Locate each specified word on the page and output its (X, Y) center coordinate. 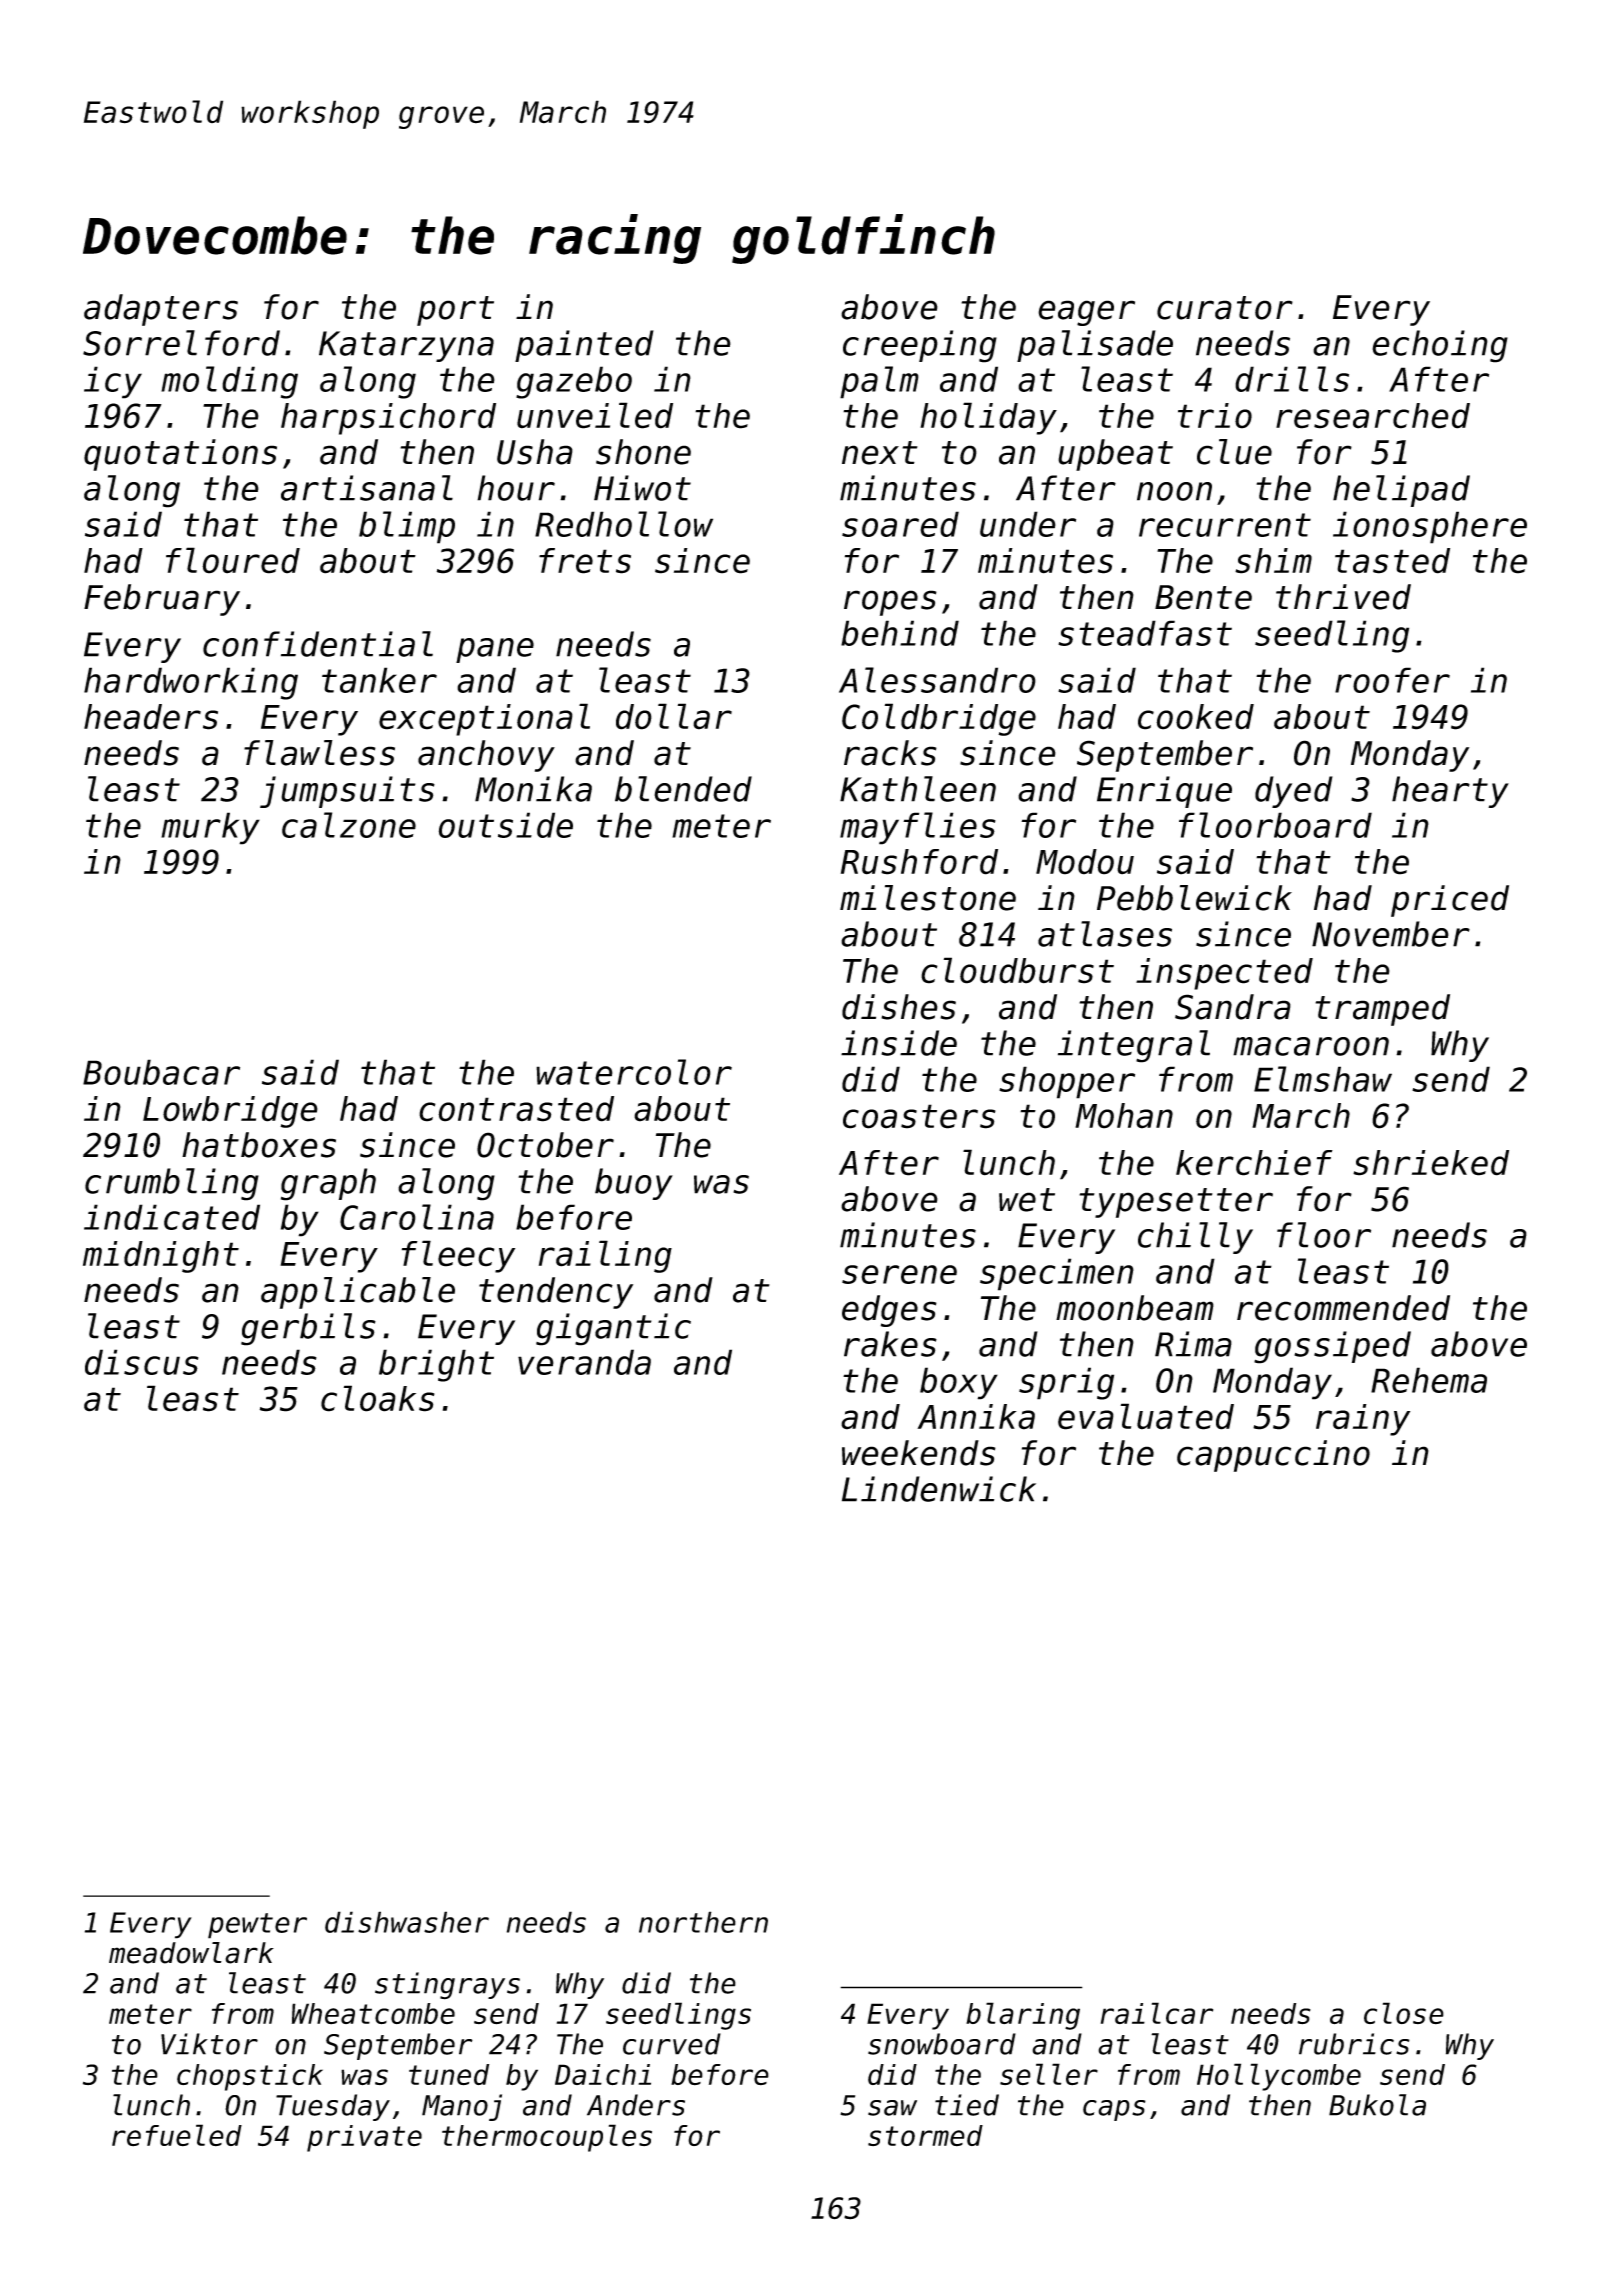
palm (879, 382)
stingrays (447, 1986)
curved (672, 2044)
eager (1086, 313)
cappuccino (1273, 1456)
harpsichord (388, 419)
